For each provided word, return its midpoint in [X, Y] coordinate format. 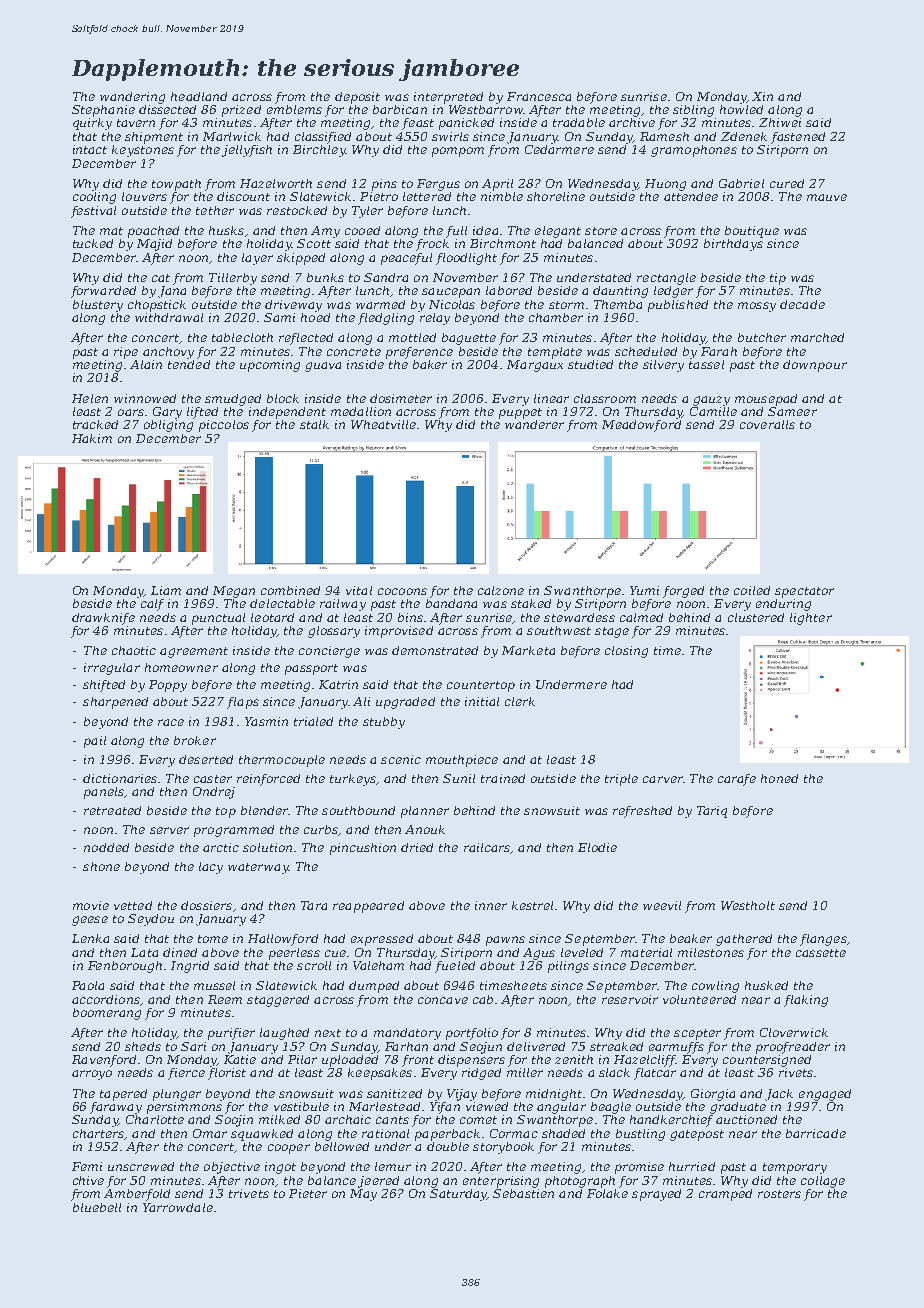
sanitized [394, 1093]
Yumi [644, 590]
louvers [144, 196]
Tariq [712, 812]
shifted [104, 686]
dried [417, 847]
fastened [798, 138]
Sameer [792, 411]
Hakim [92, 438]
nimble [502, 196]
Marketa [528, 650]
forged [683, 592]
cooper [289, 1149]
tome [213, 939]
